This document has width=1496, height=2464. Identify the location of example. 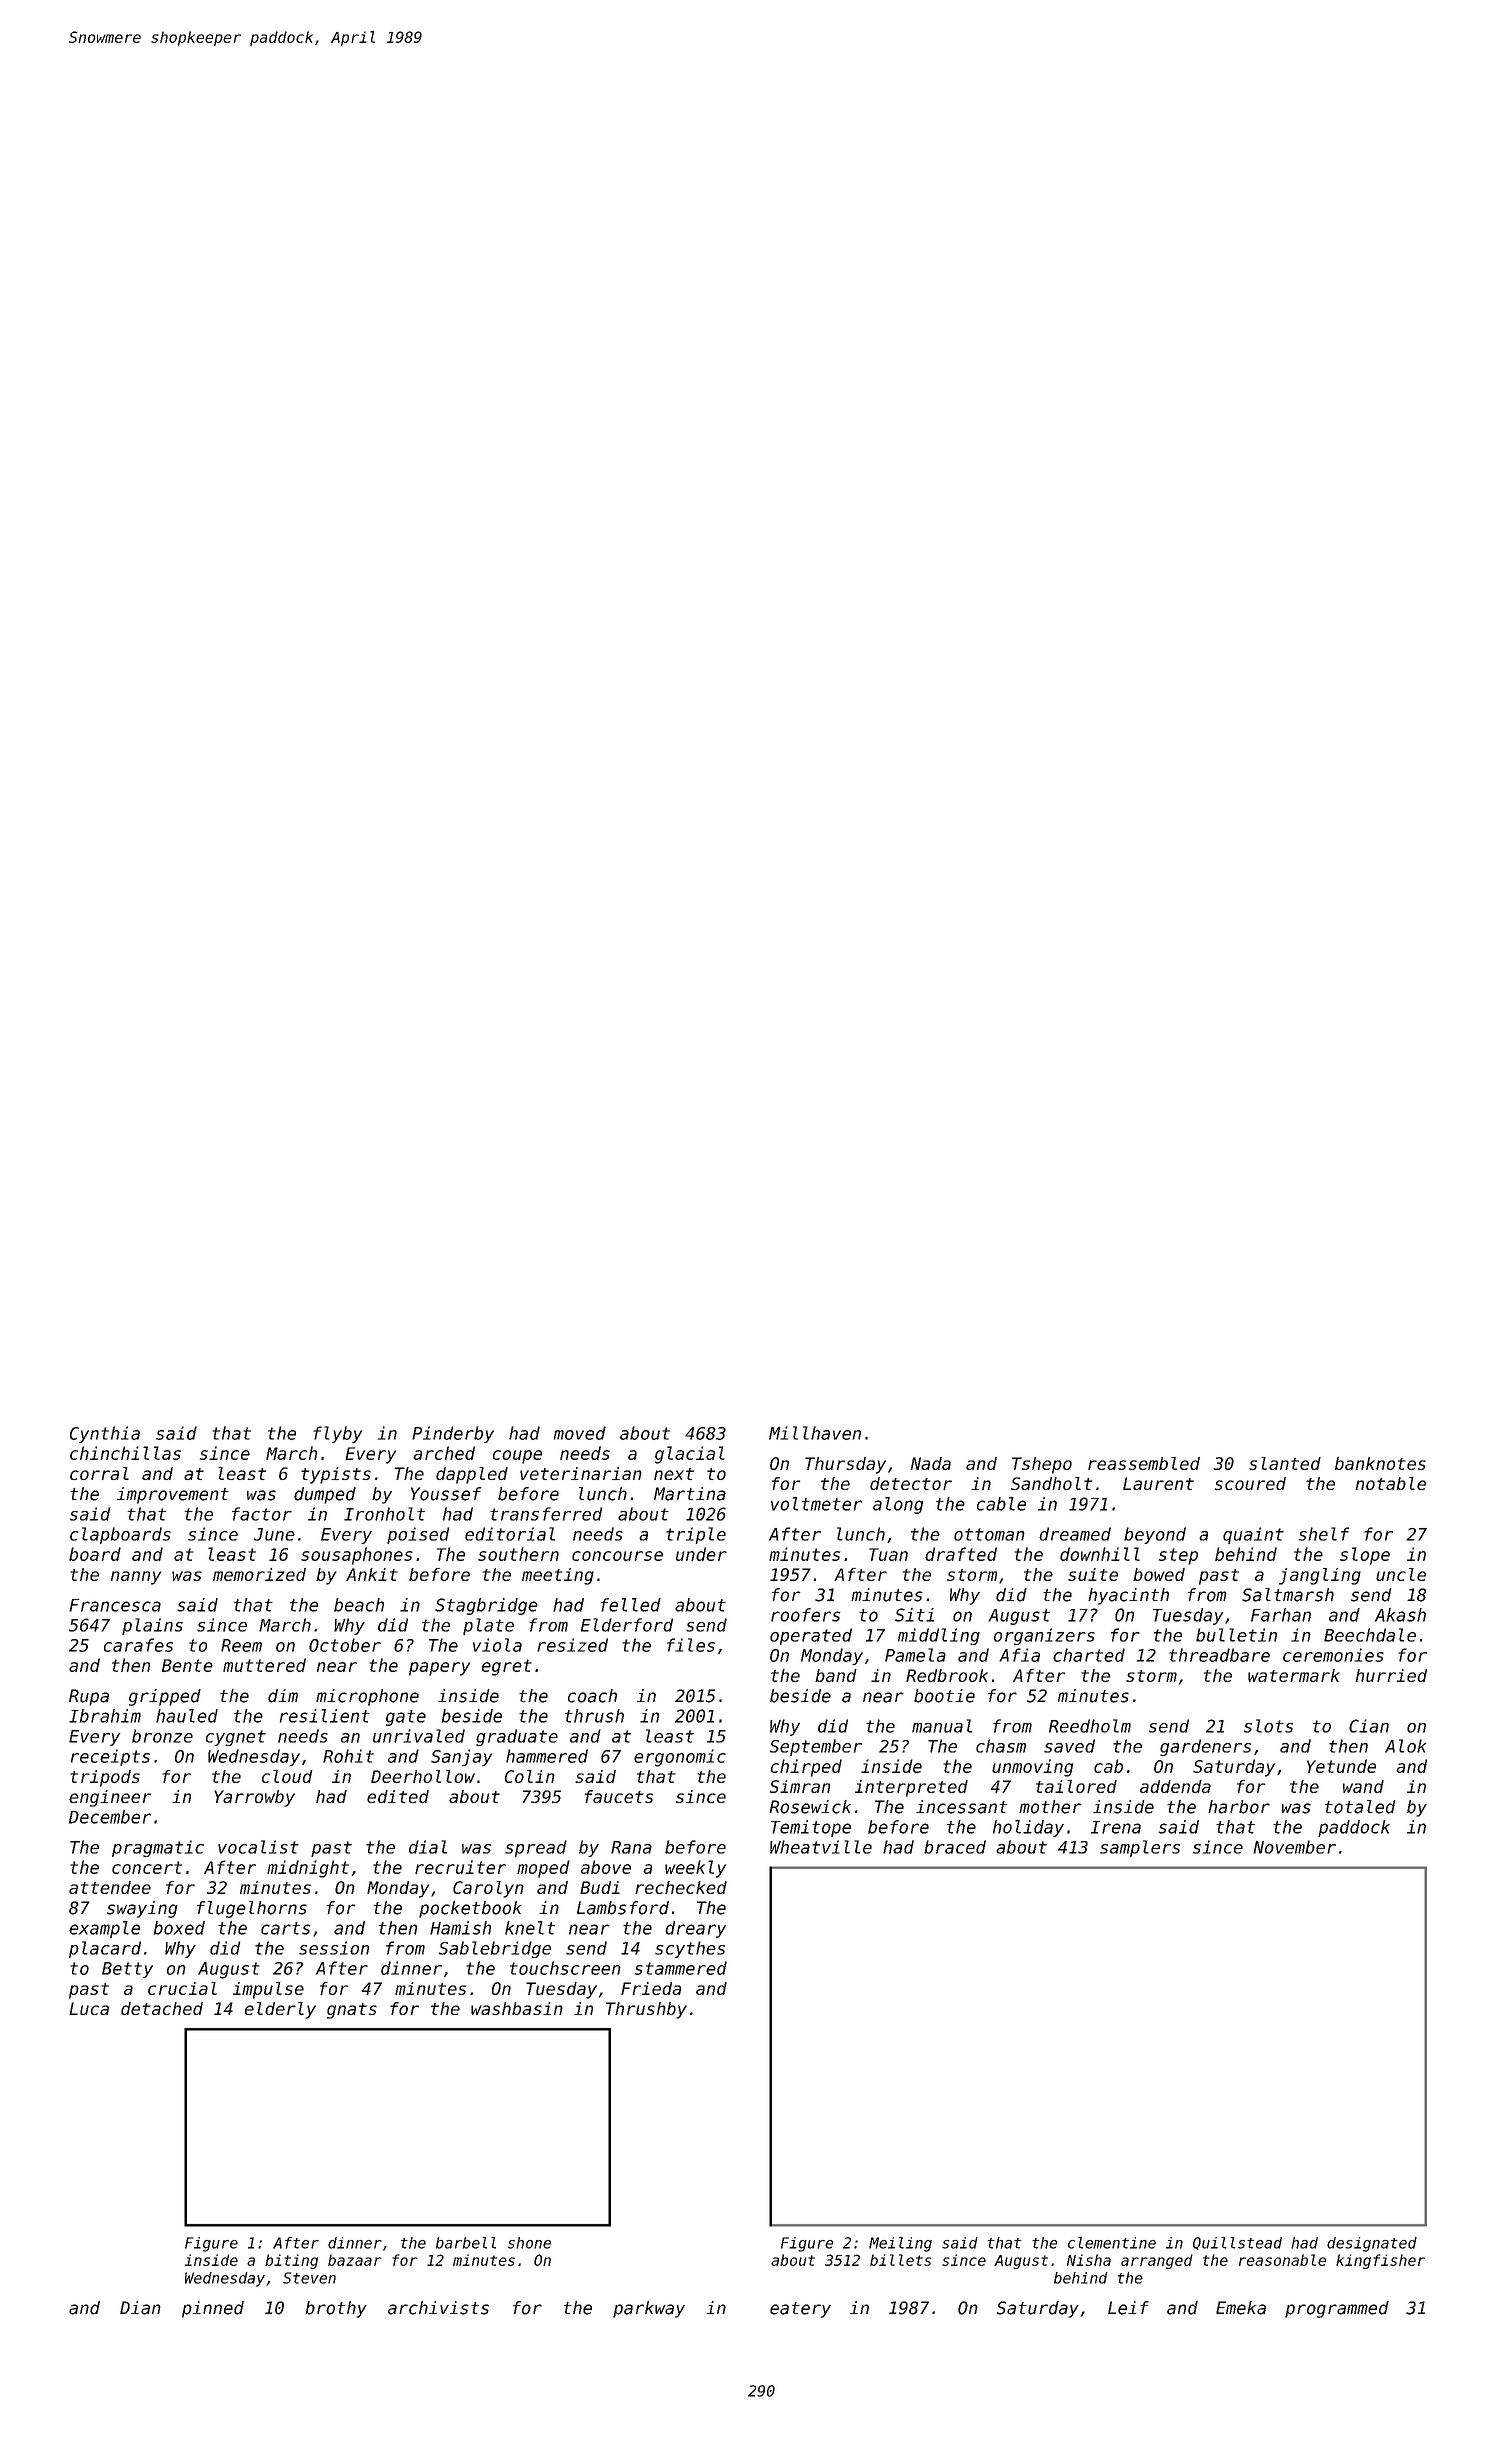
(104, 1929).
